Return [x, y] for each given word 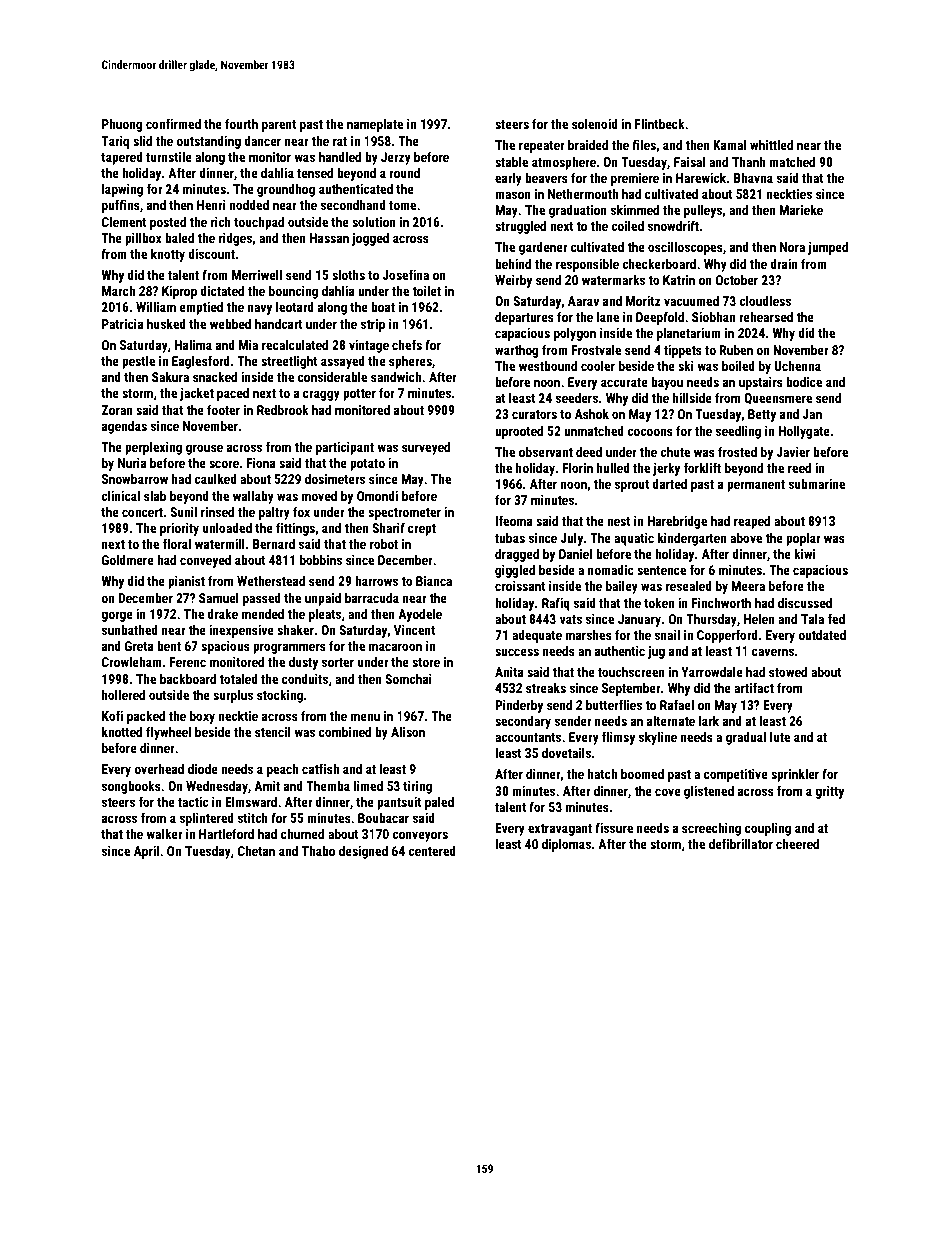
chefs [407, 344]
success [517, 652]
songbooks [131, 787]
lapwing [122, 190]
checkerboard [659, 264]
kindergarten [692, 539]
